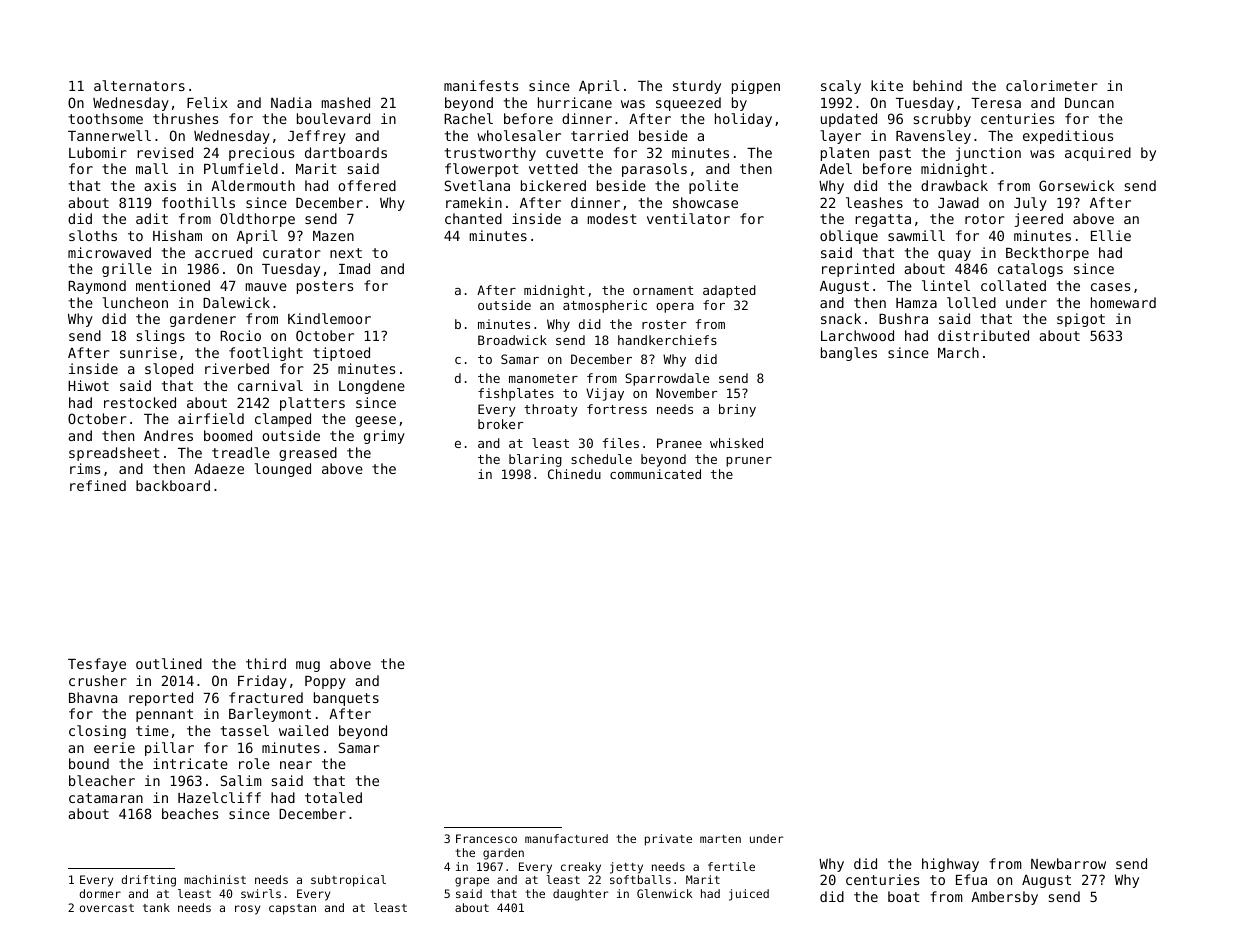 The width and height of the screenshot is (1233, 952). Describe the element at coordinates (1030, 204) in the screenshot. I see `July` at that location.
